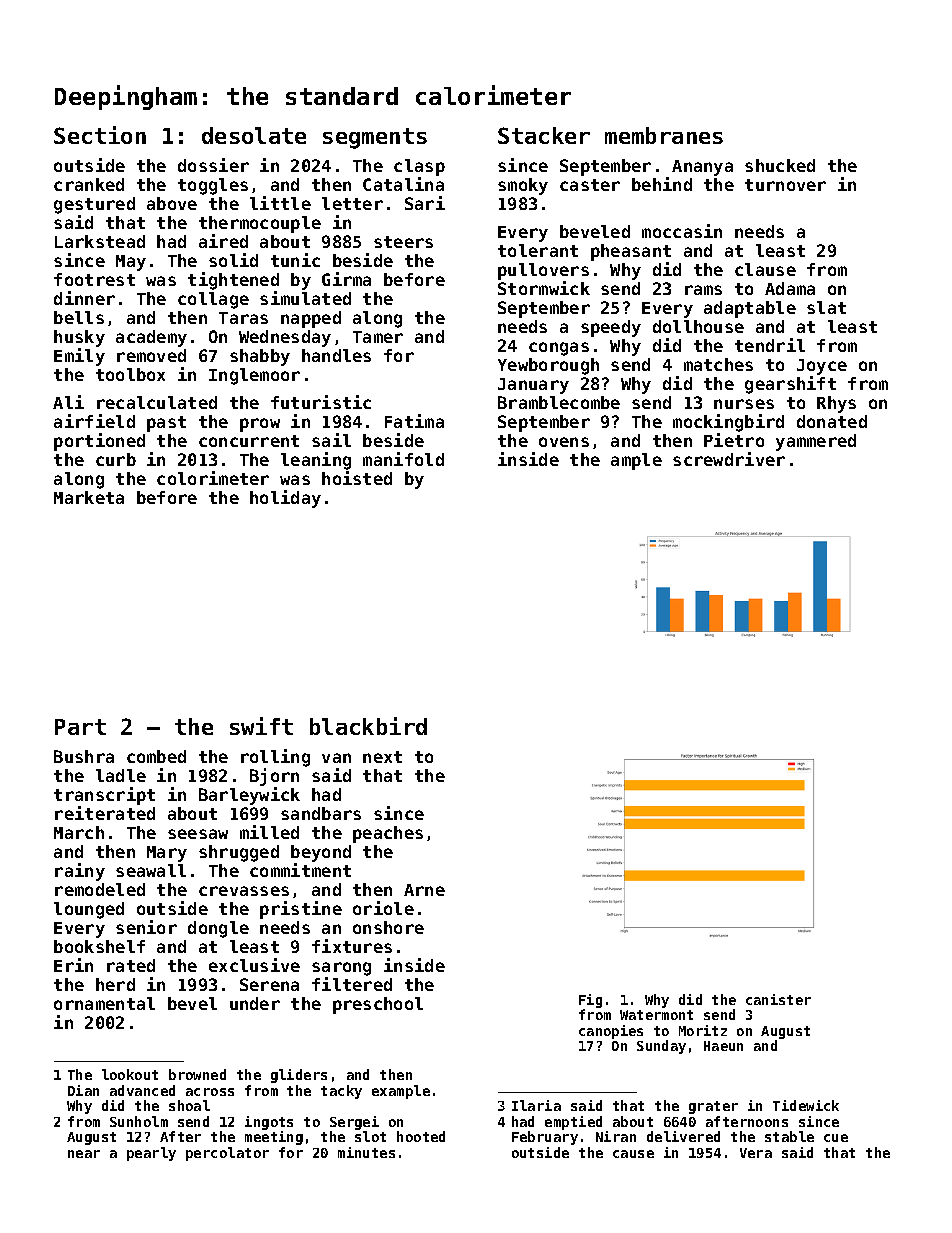 The height and width of the screenshot is (1233, 952). What do you see at coordinates (130, 1074) in the screenshot?
I see `lookout` at bounding box center [130, 1074].
